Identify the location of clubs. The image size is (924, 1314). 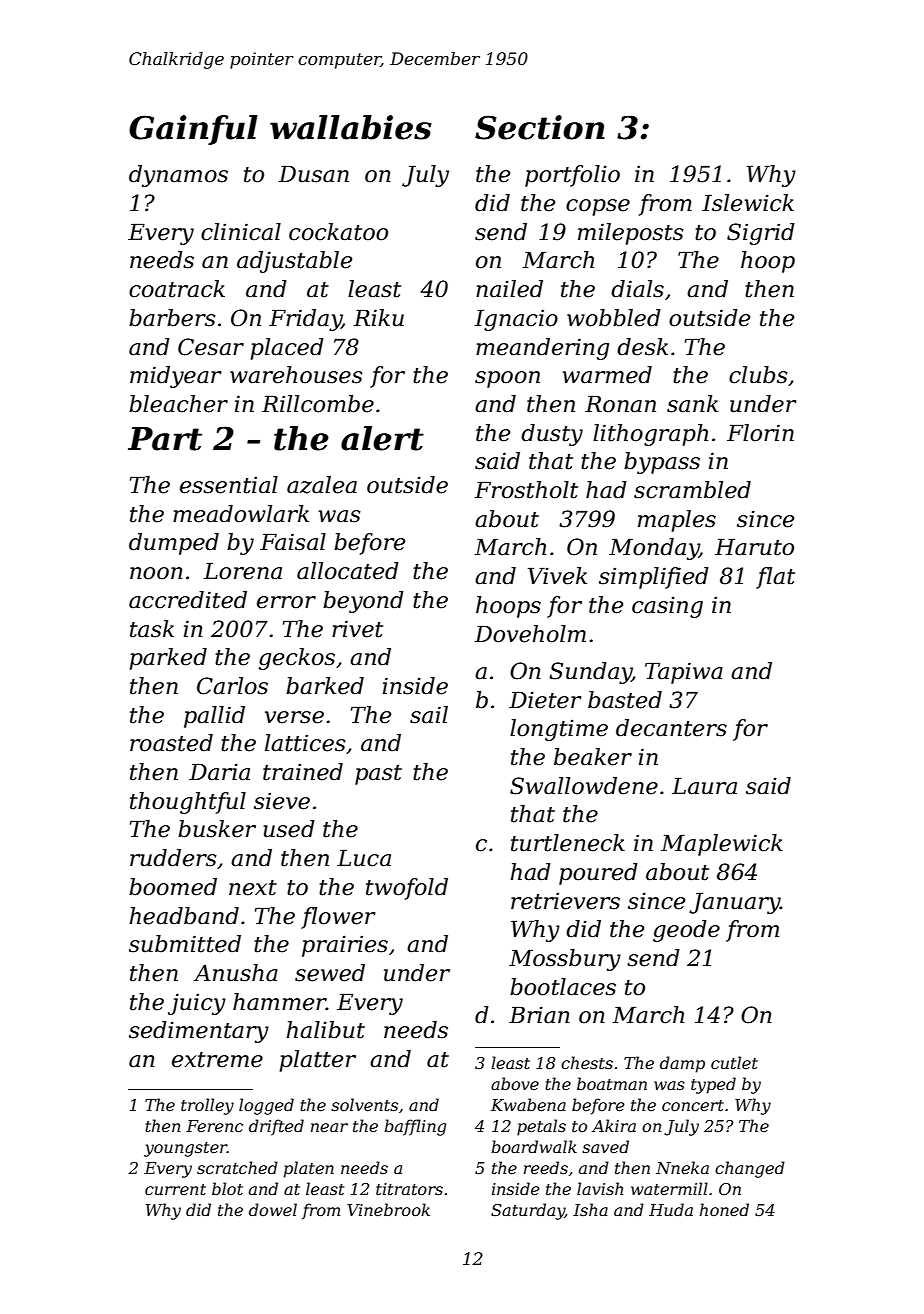
(758, 375).
